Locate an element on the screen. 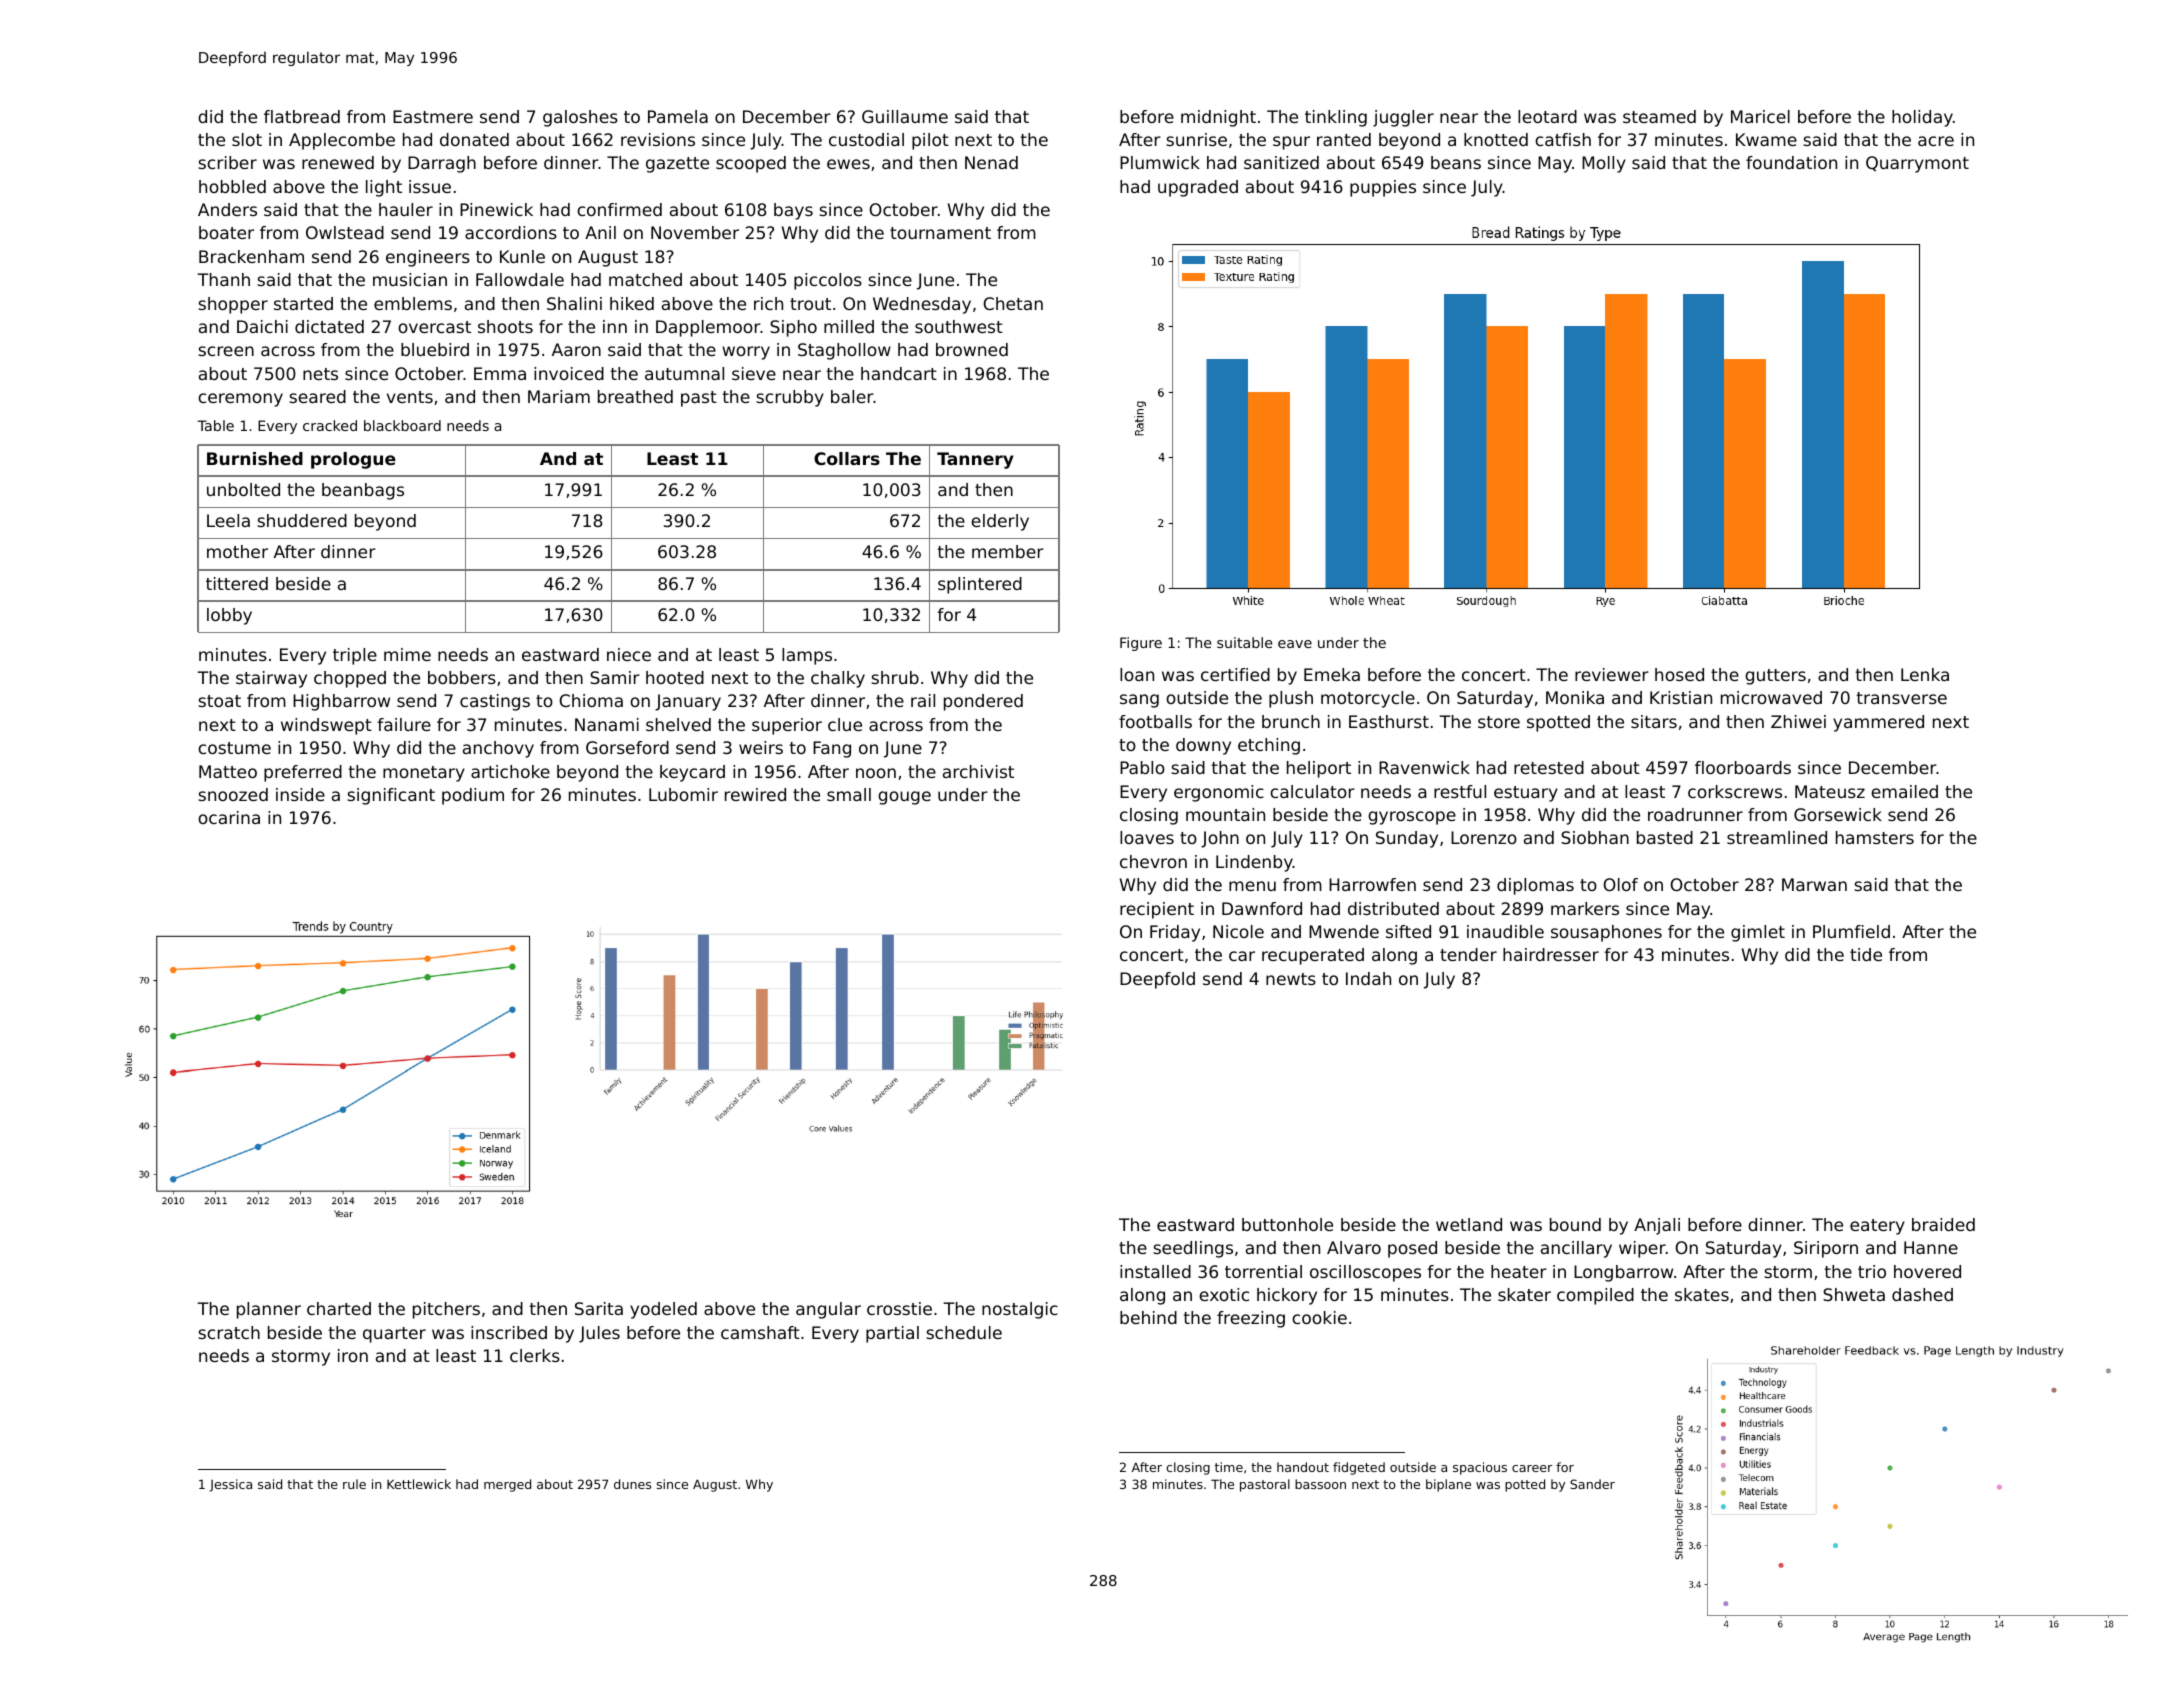 The image size is (2178, 1683). browned is located at coordinates (972, 349).
